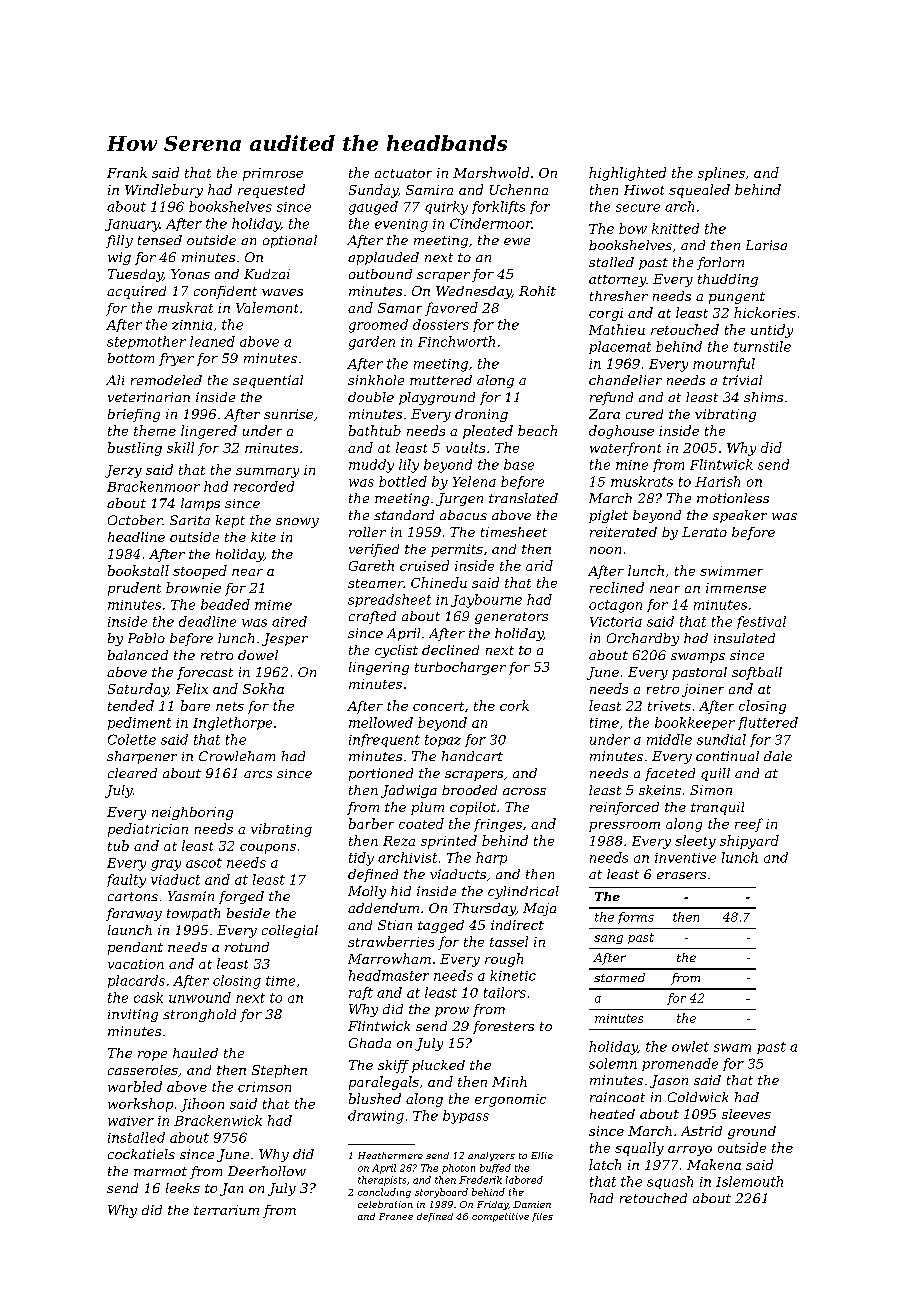 This document has height=1316, width=908. I want to click on topaz, so click(443, 741).
